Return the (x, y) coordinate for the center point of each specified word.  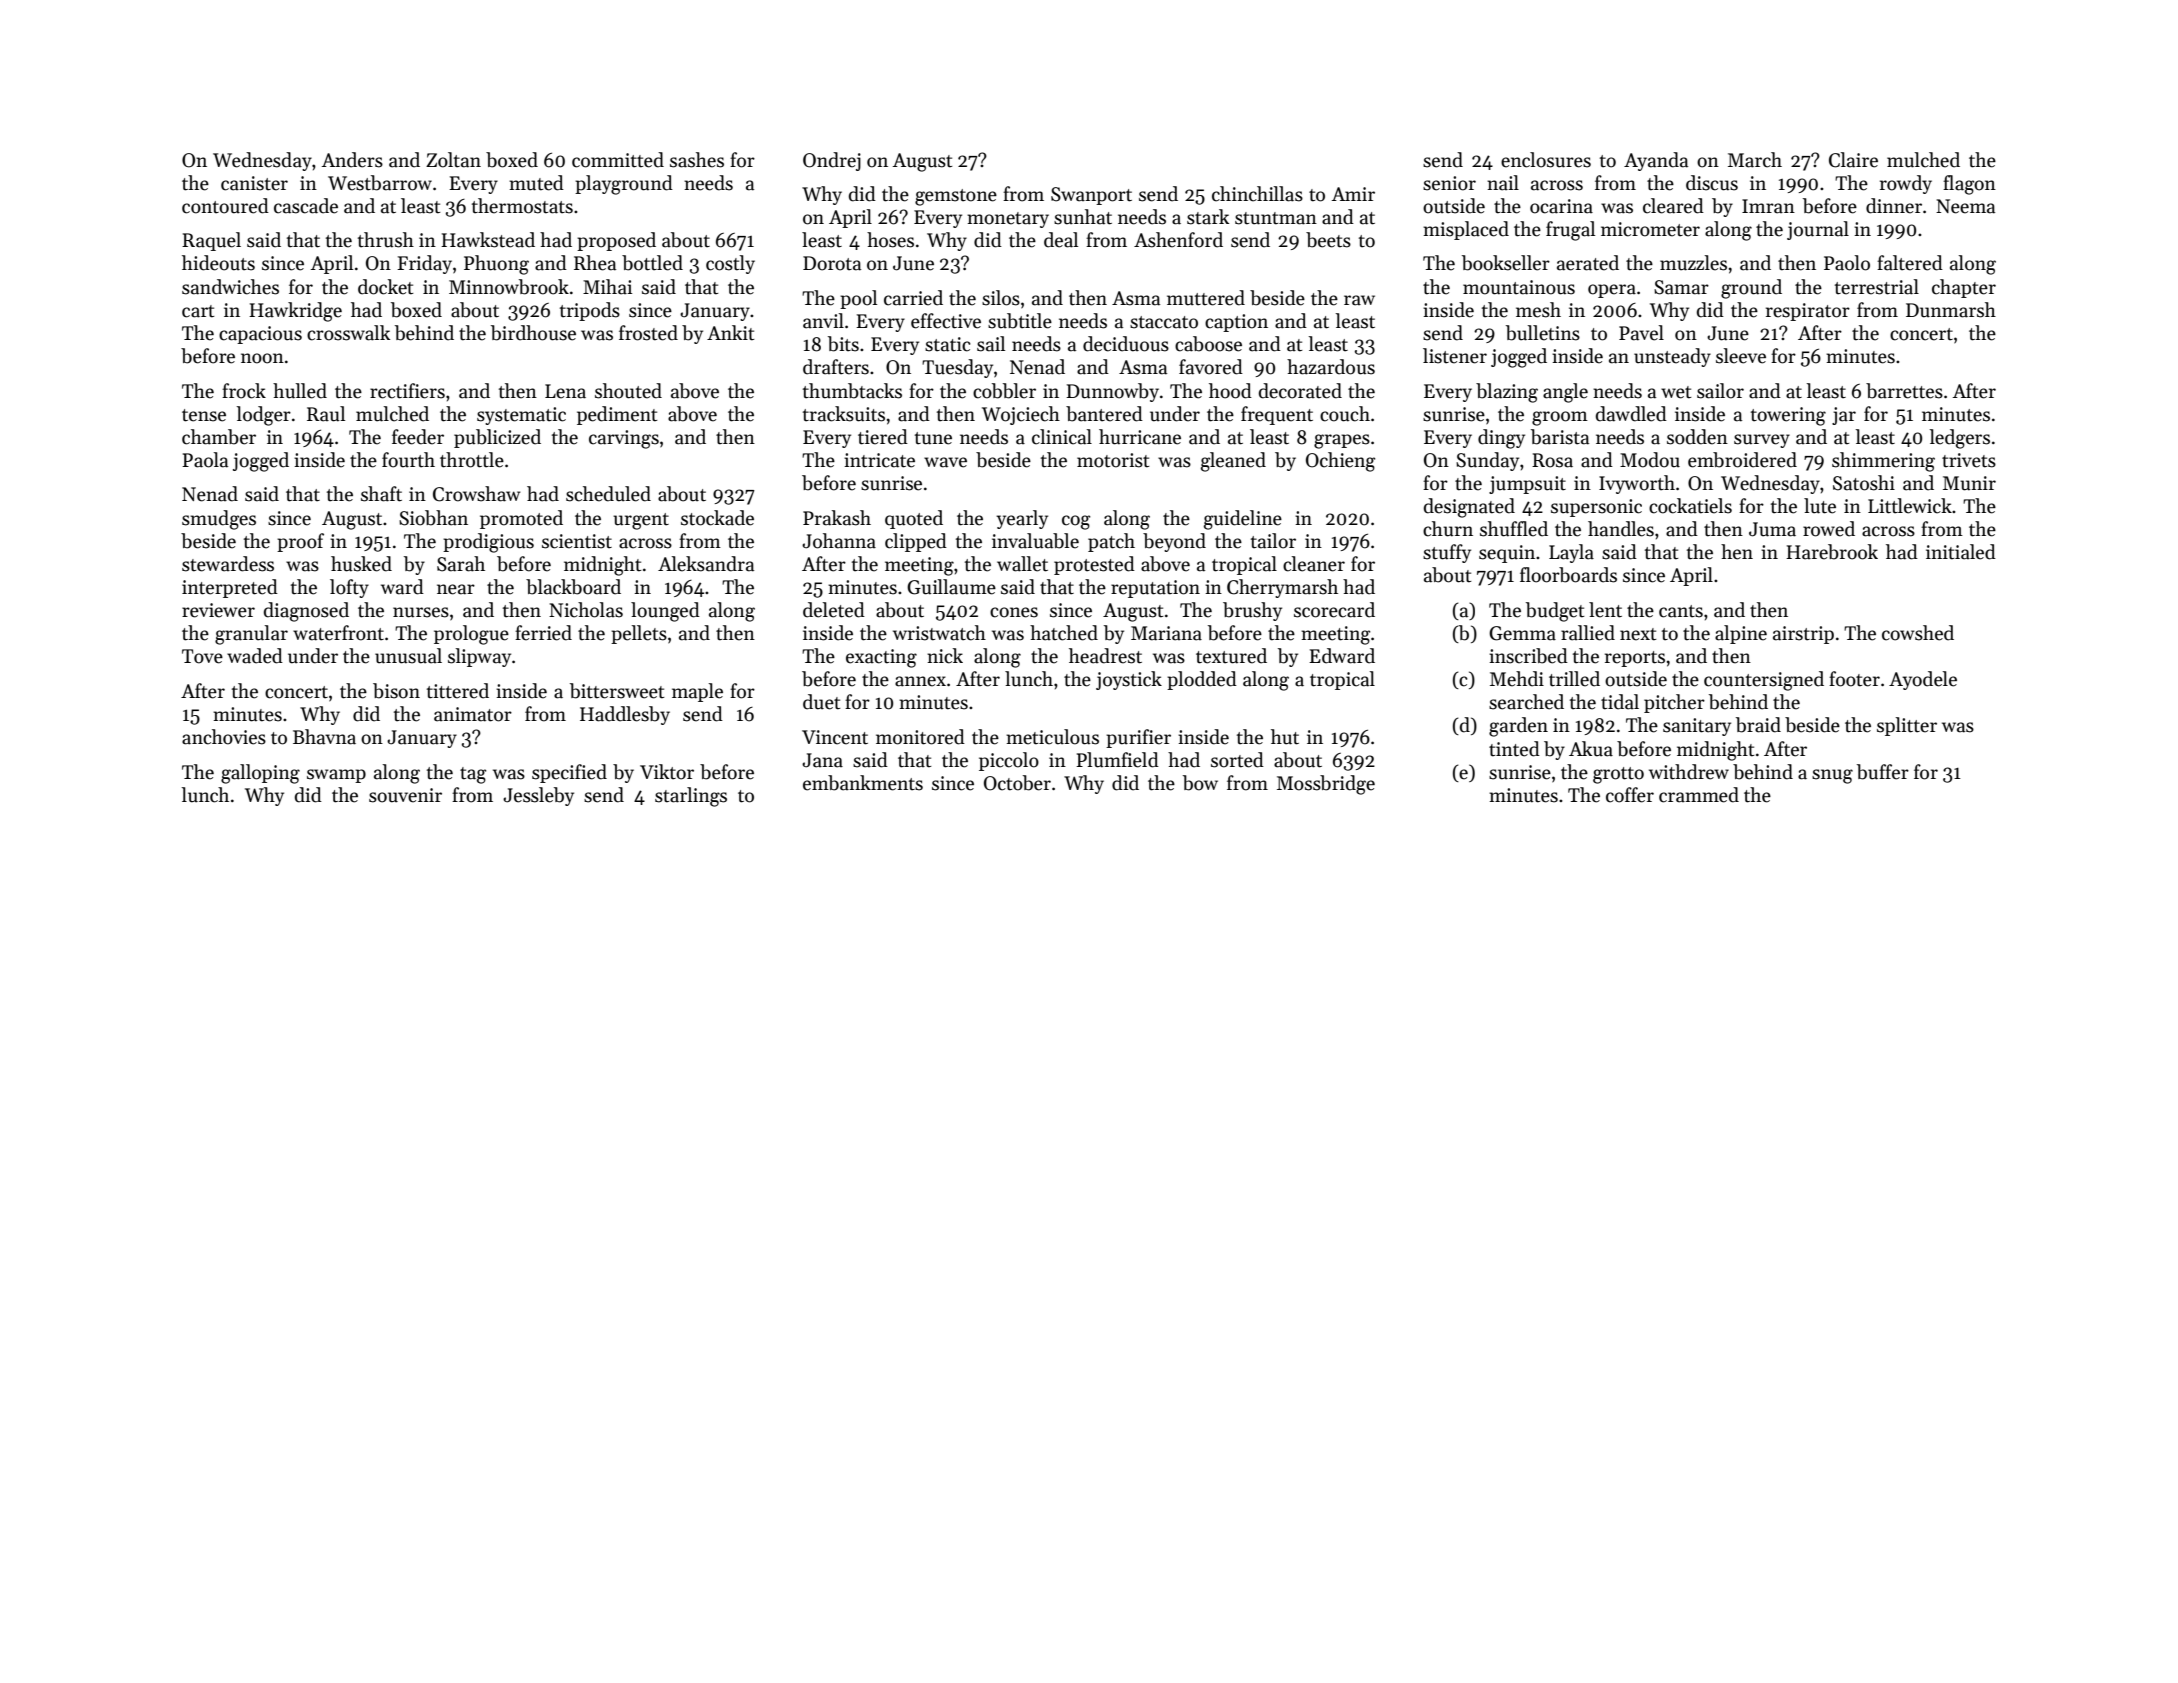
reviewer (218, 610)
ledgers (1960, 439)
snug (1832, 776)
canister (254, 183)
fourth (408, 460)
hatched (1064, 633)
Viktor (667, 772)
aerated (1588, 263)
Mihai (607, 287)
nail (1503, 183)
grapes (1342, 441)
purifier (1138, 738)
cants (1681, 611)
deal (1061, 240)
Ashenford (1178, 240)
